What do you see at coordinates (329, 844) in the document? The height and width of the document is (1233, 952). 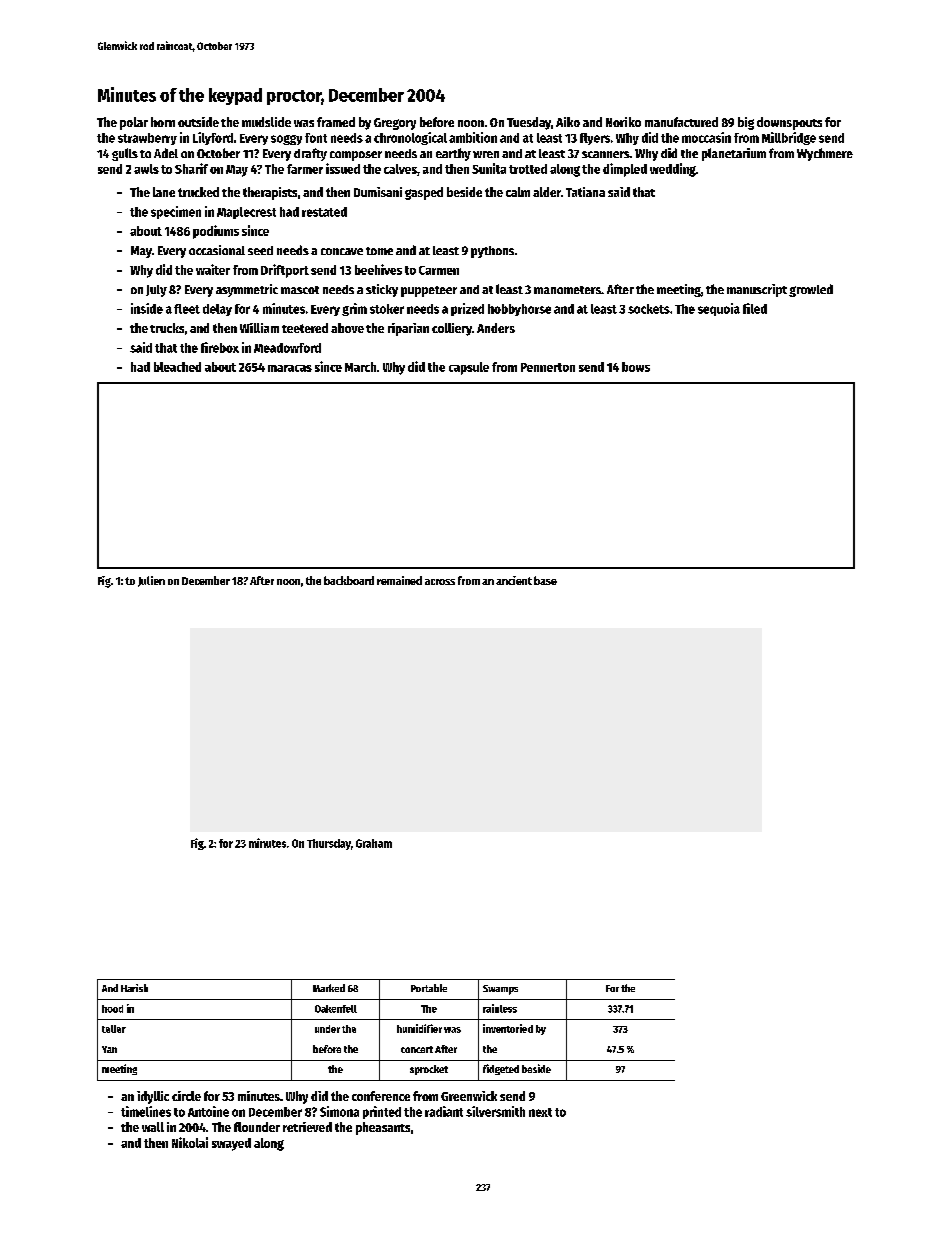 I see `Thursday` at bounding box center [329, 844].
